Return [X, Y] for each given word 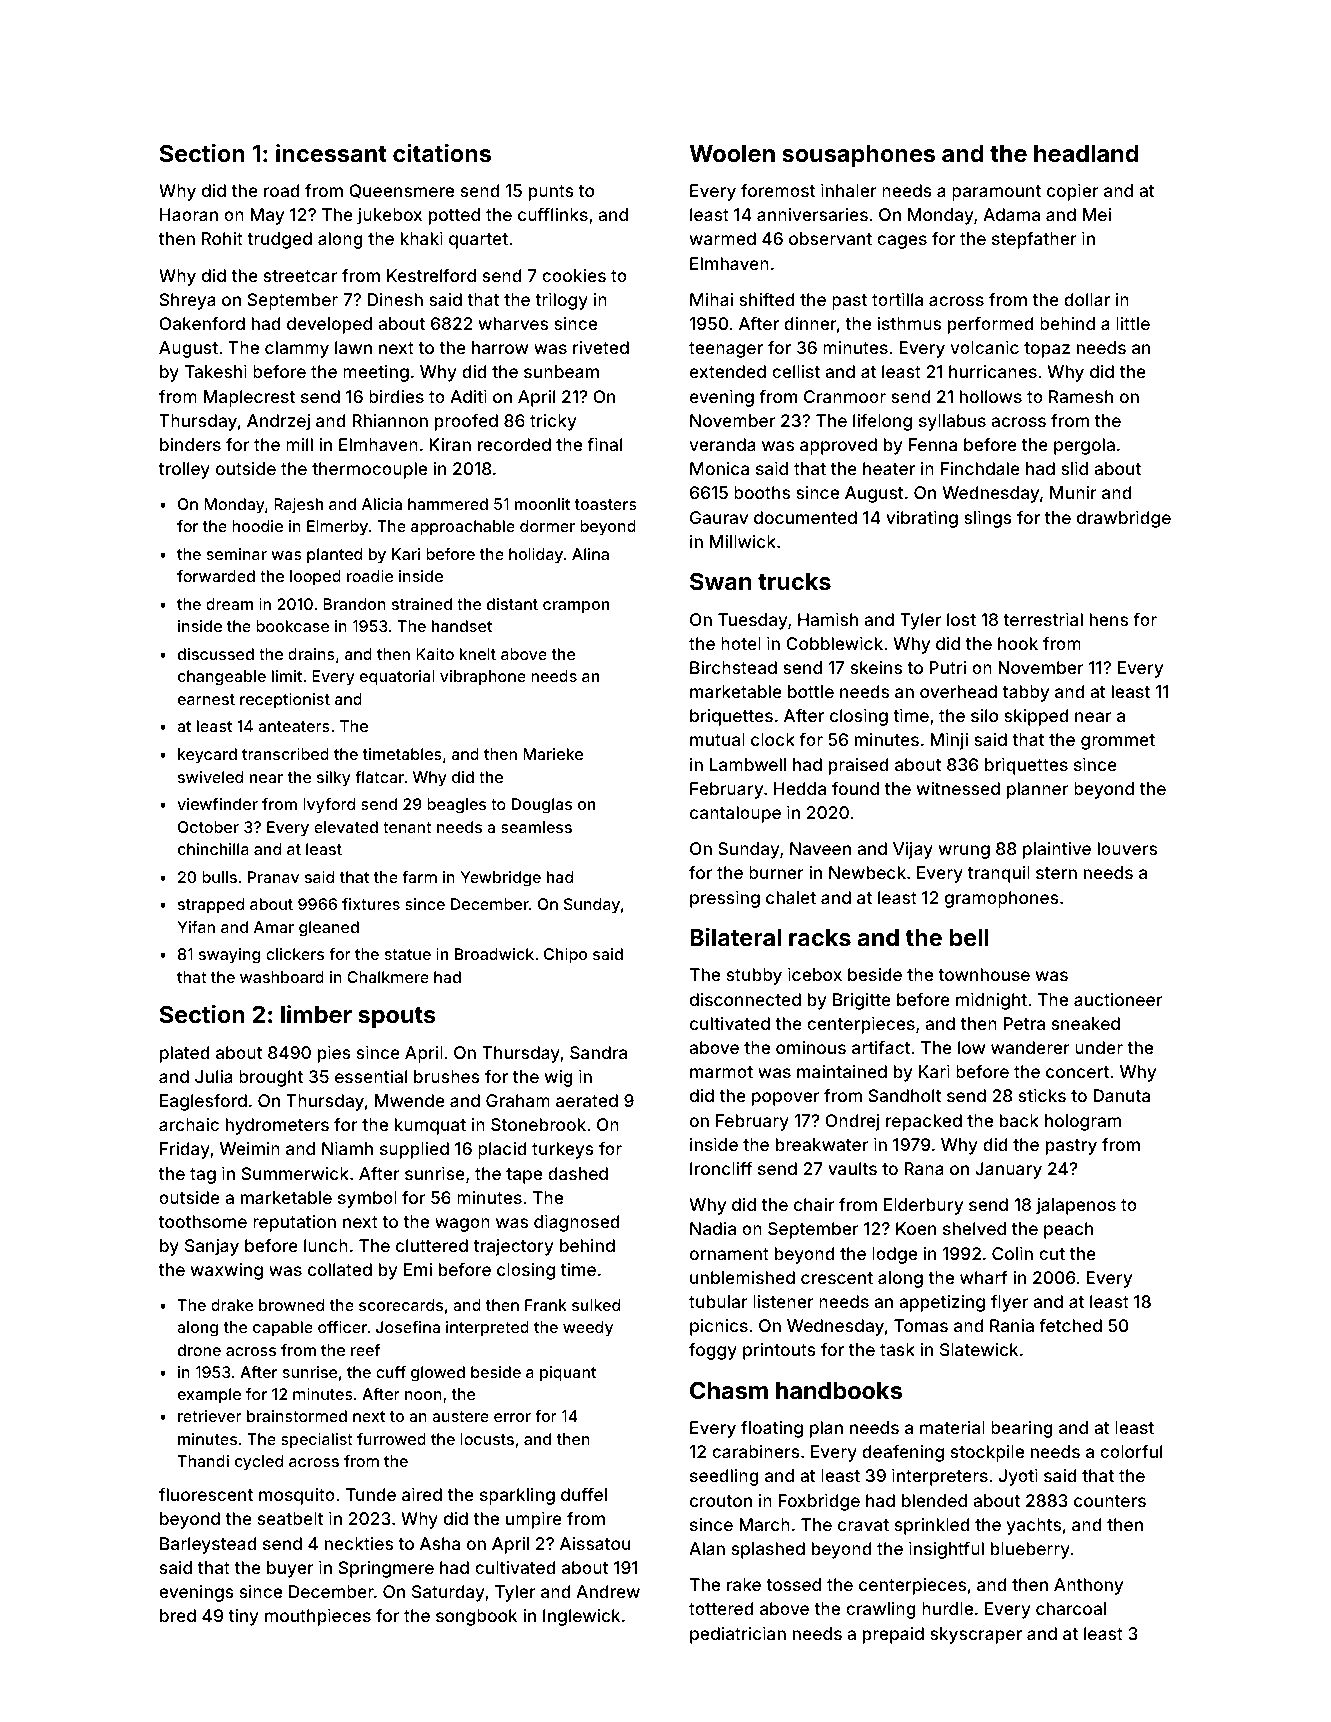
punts [551, 193]
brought [271, 1078]
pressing [725, 899]
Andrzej [278, 422]
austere [460, 1416]
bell [969, 937]
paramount [996, 193]
